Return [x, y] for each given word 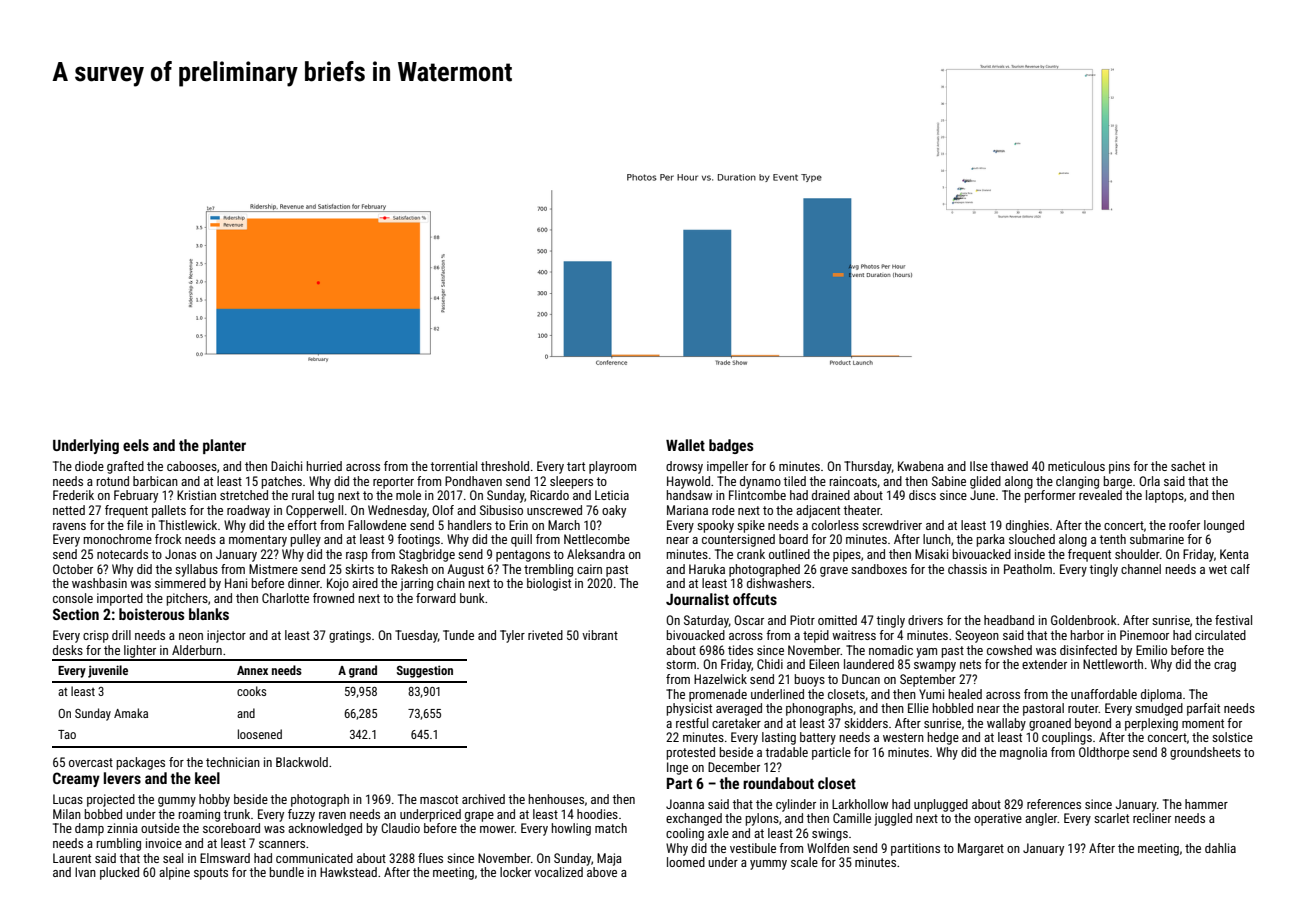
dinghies [1027, 526]
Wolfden [828, 848]
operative [998, 819]
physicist [689, 709]
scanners [282, 844]
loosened [260, 734]
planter [224, 446]
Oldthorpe [1104, 753]
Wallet [685, 445]
